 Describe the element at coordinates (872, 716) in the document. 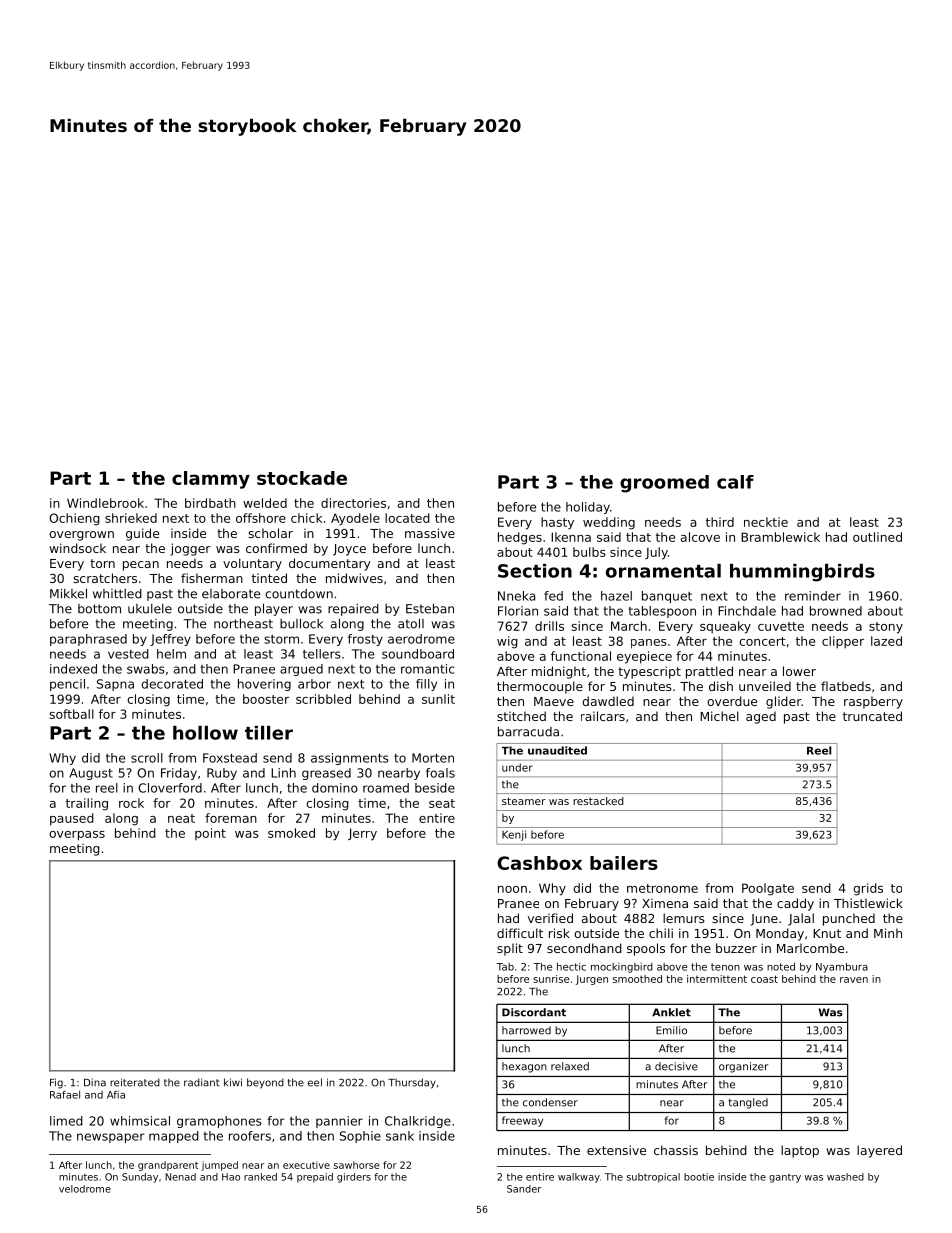

I see `truncated` at that location.
